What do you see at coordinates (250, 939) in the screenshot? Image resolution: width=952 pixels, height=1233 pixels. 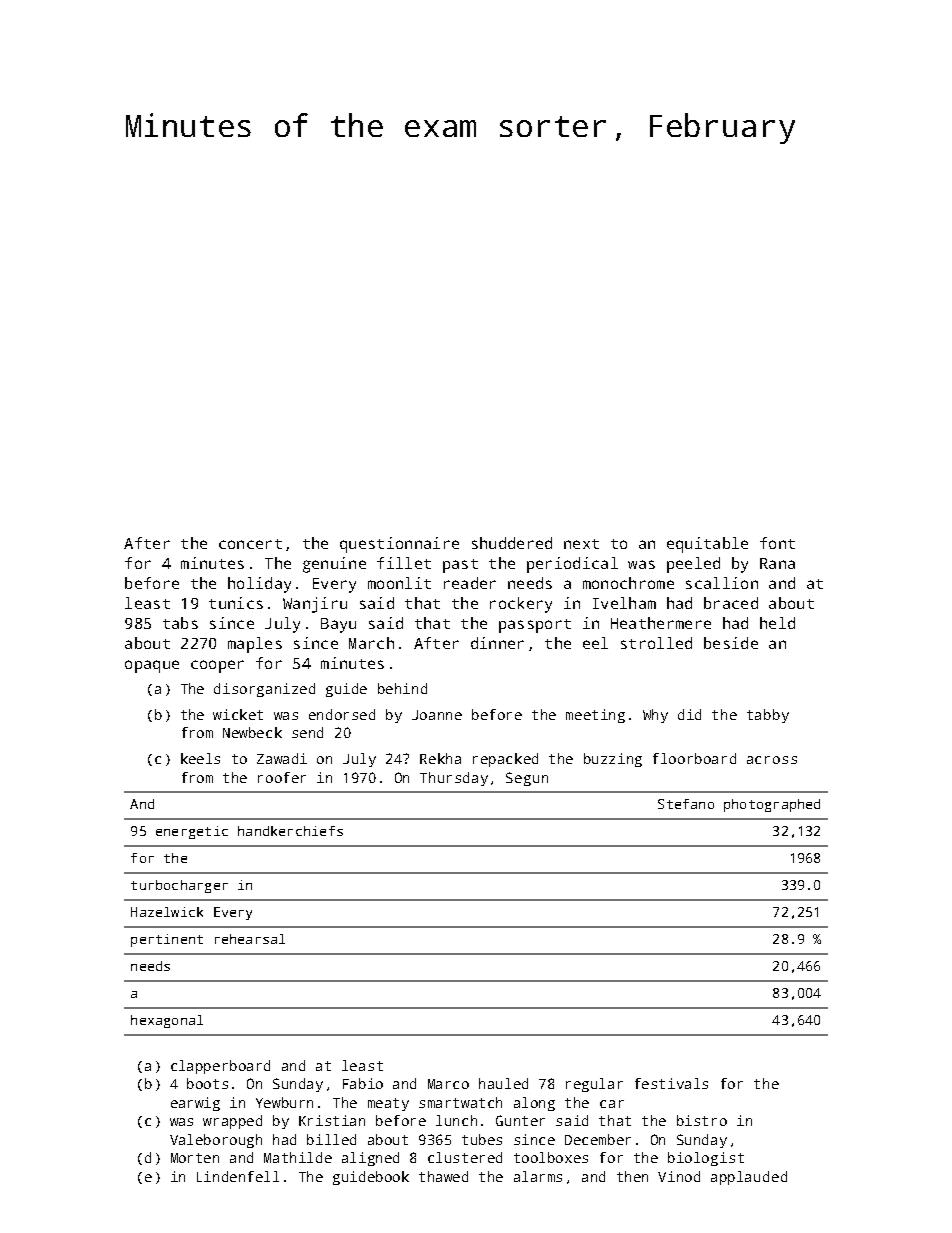 I see `rehearsal` at bounding box center [250, 939].
